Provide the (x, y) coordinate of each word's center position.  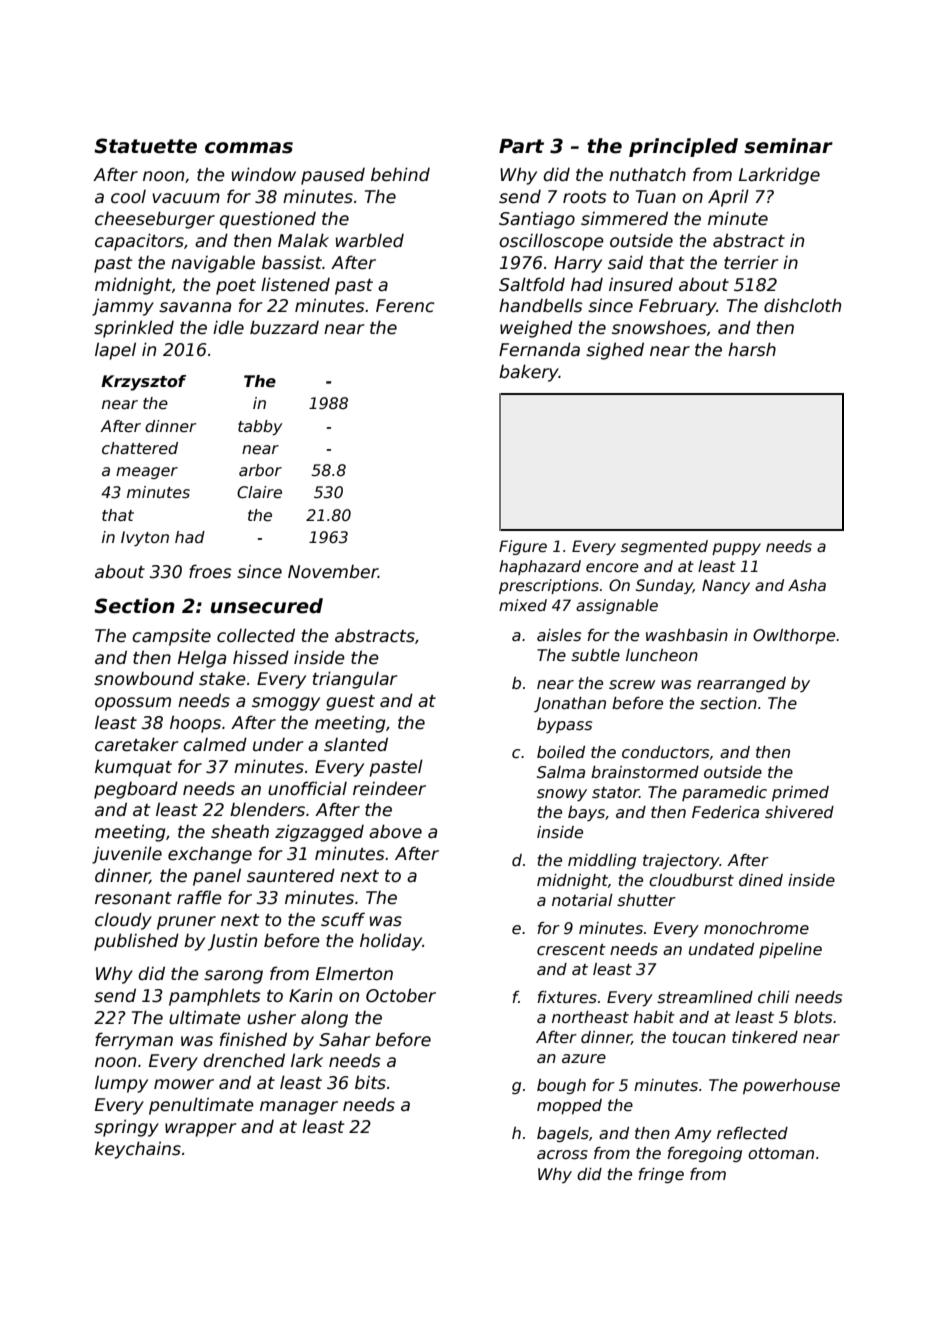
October (401, 995)
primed (800, 793)
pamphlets (215, 997)
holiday (391, 942)
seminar (788, 146)
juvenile (127, 855)
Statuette (145, 146)
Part (521, 146)
